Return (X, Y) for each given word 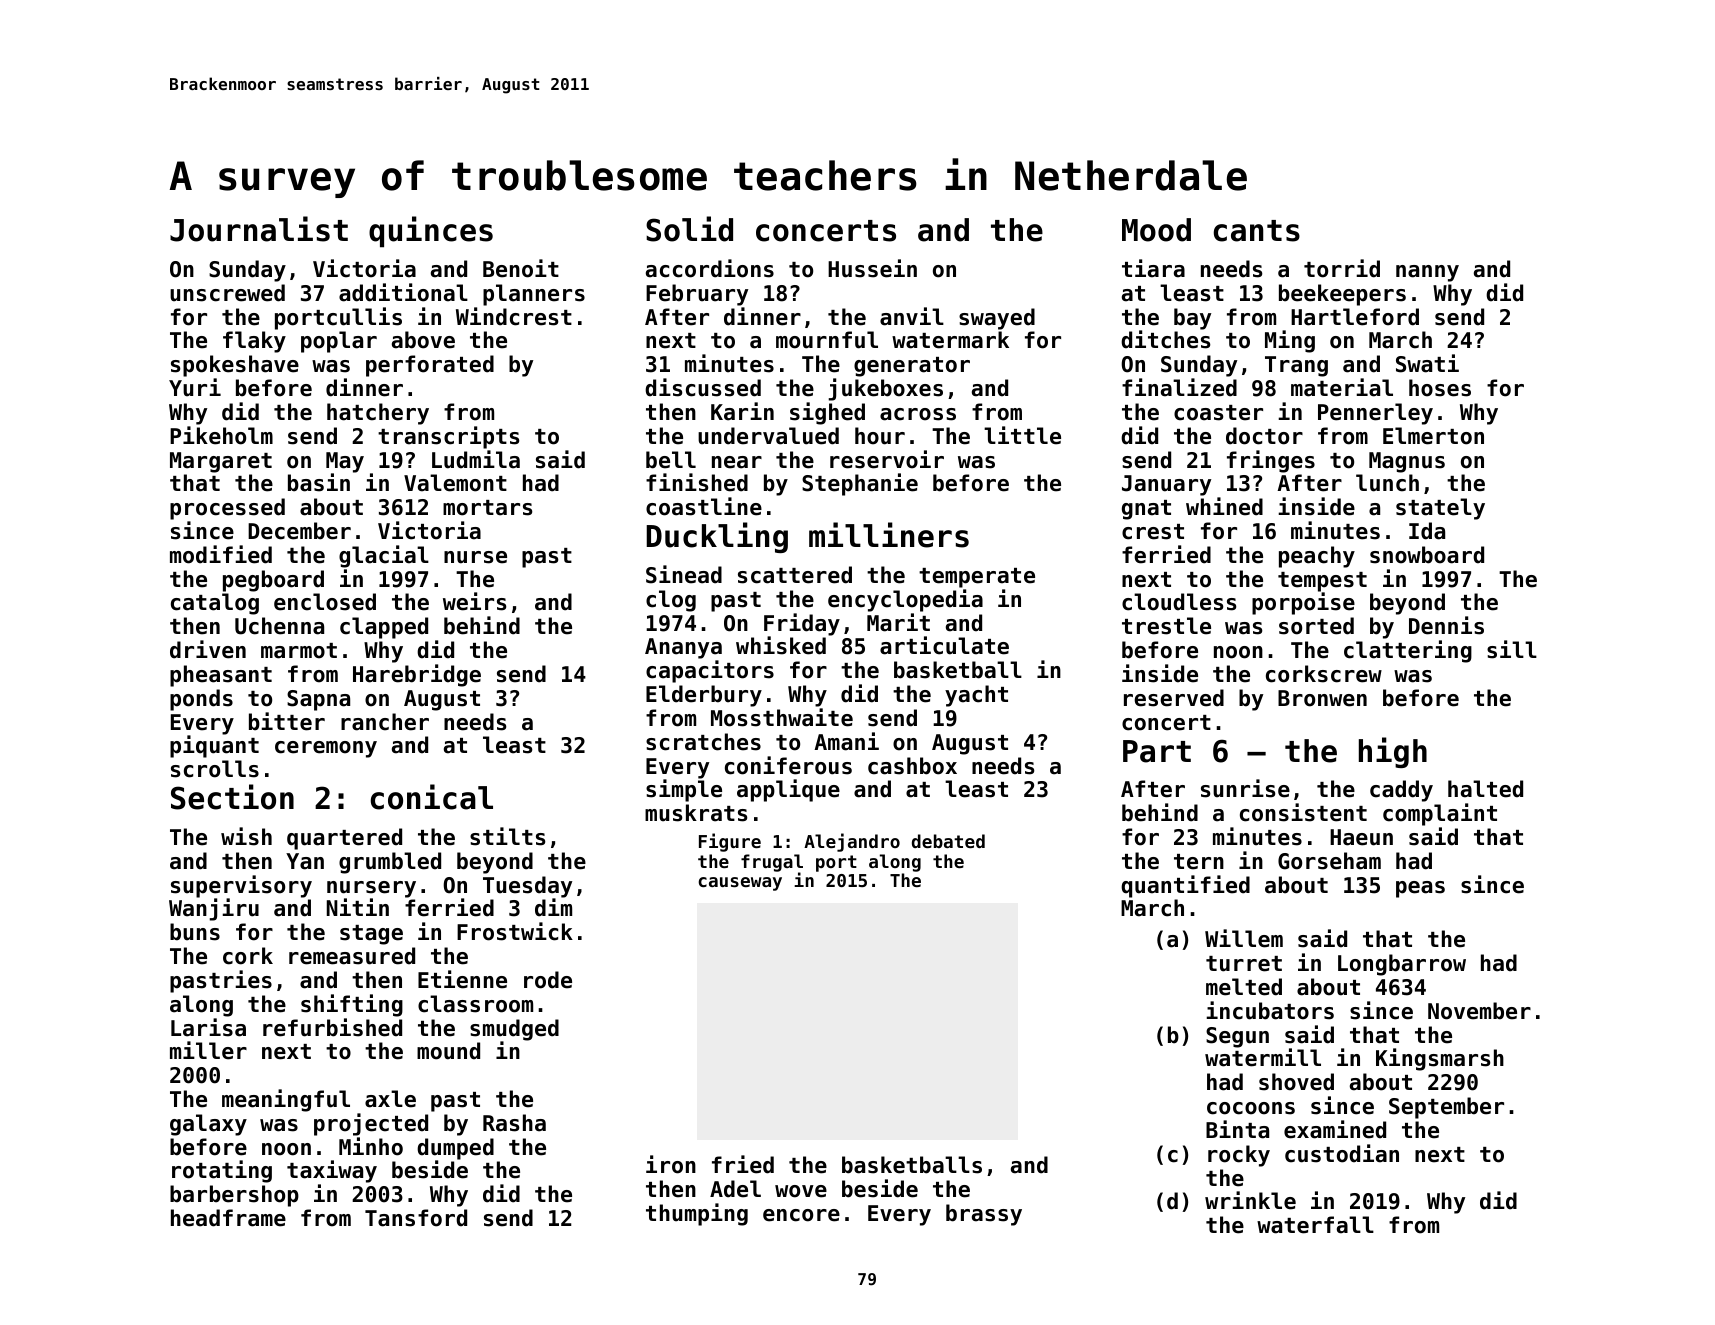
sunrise (1245, 788)
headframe (228, 1218)
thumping (697, 1214)
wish (246, 836)
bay (1192, 319)
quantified (1185, 886)
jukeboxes (885, 389)
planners (534, 295)
